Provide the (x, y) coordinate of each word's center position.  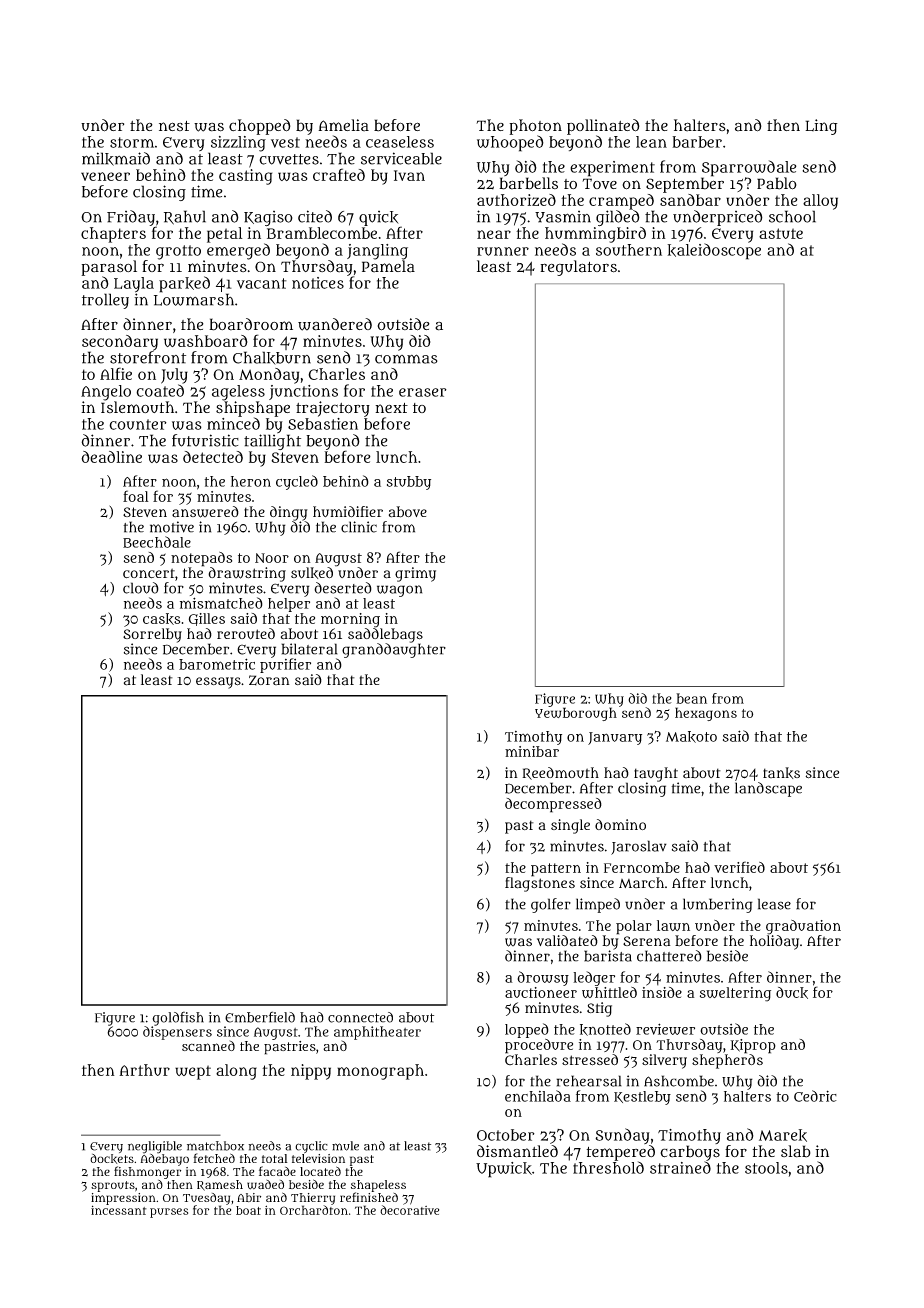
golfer (551, 905)
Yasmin (563, 217)
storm (132, 142)
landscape (768, 789)
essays (218, 683)
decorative (409, 1210)
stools (766, 1168)
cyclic (311, 1147)
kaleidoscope (714, 251)
